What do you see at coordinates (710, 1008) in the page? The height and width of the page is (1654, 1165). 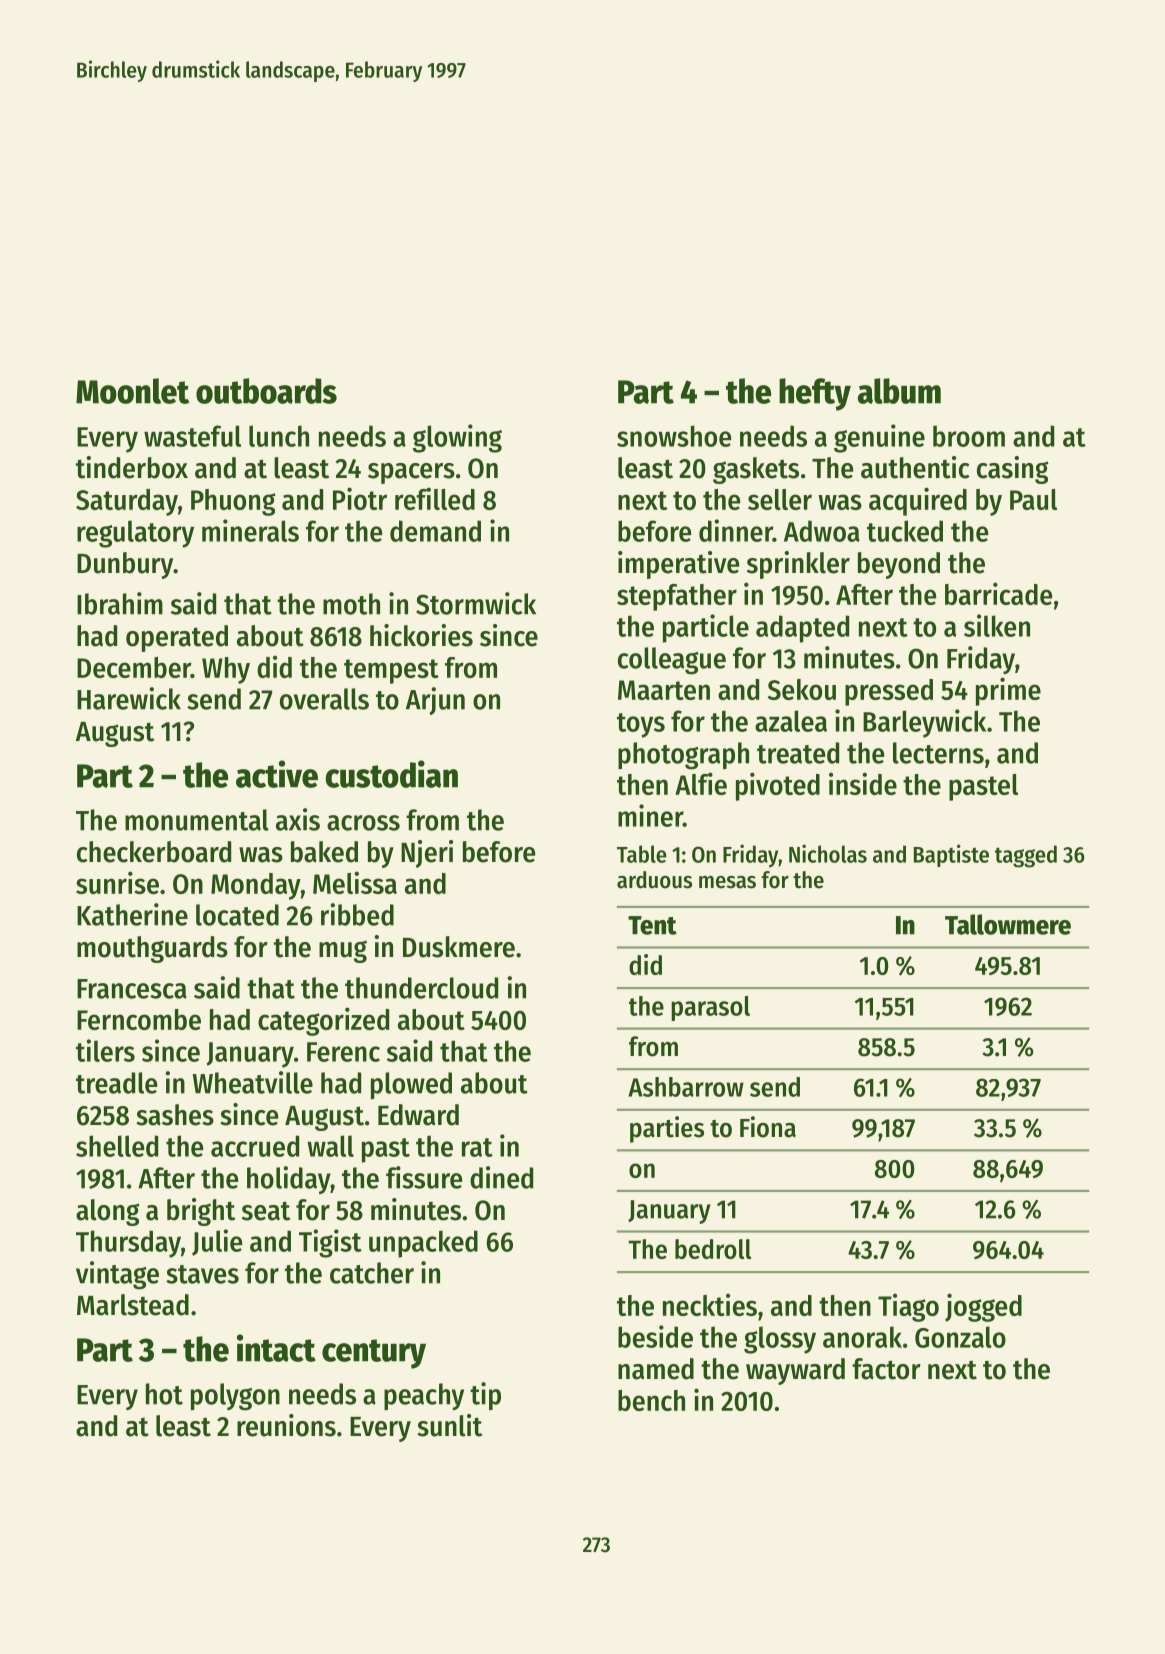 I see `parasol` at bounding box center [710, 1008].
